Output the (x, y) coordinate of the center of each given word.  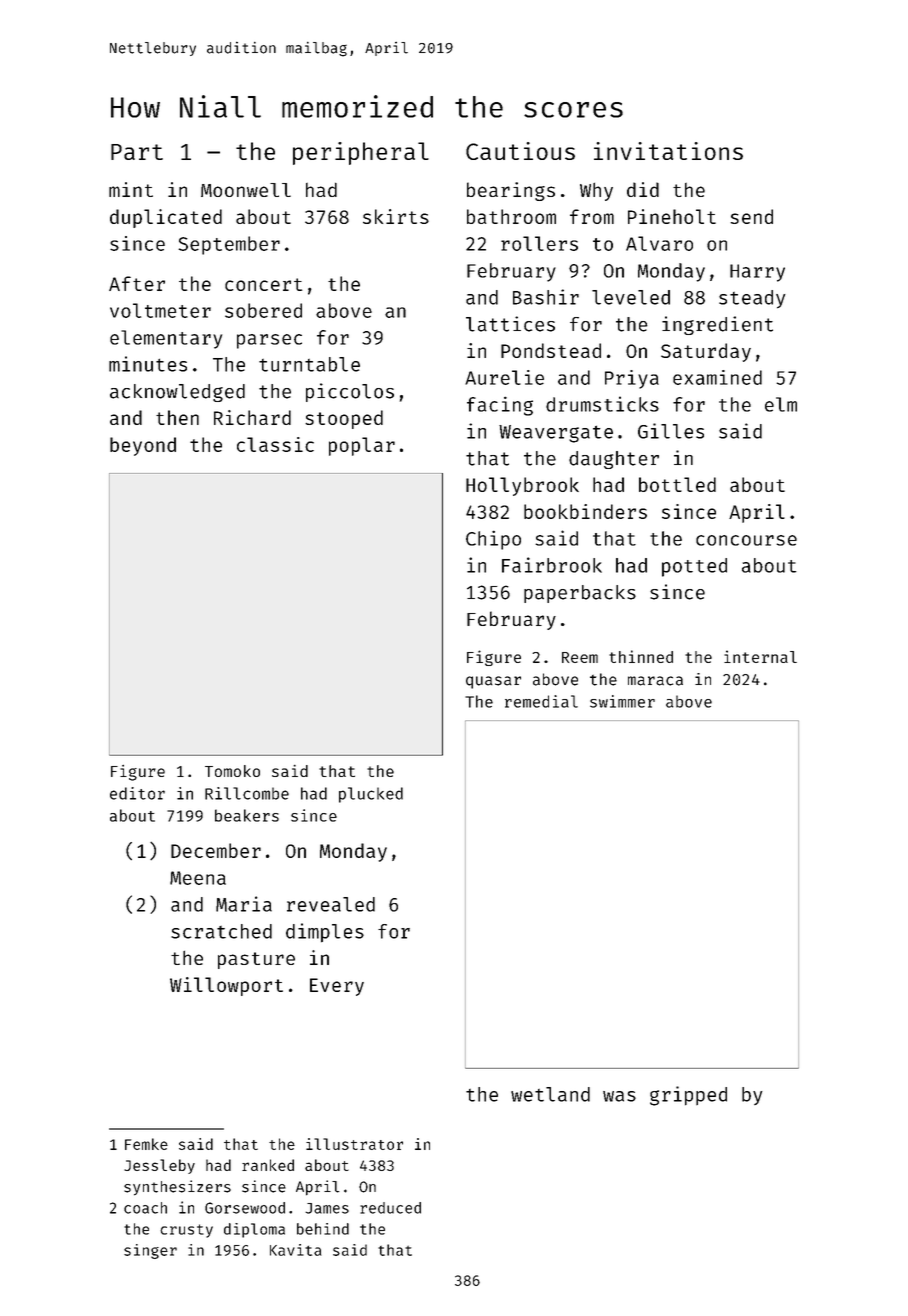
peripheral (361, 153)
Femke (146, 1144)
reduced (390, 1208)
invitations (668, 151)
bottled (677, 484)
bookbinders (585, 511)
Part (137, 152)
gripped (688, 1096)
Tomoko (232, 771)
